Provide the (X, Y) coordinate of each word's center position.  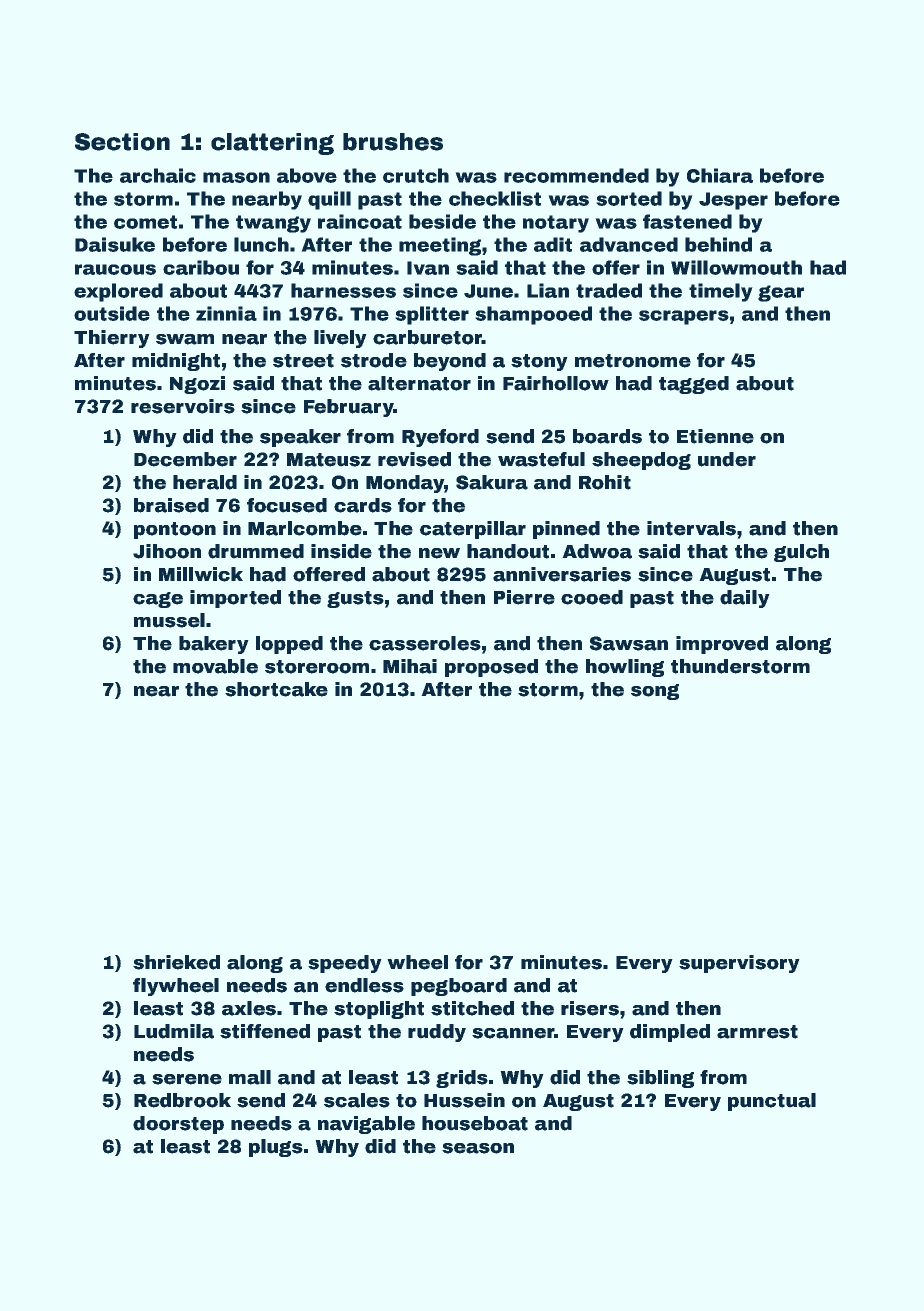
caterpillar (473, 530)
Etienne (715, 436)
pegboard (459, 987)
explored (118, 292)
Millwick (201, 574)
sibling (660, 1079)
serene (187, 1079)
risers (590, 1008)
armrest (757, 1032)
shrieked (176, 962)
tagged (694, 385)
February (349, 408)
